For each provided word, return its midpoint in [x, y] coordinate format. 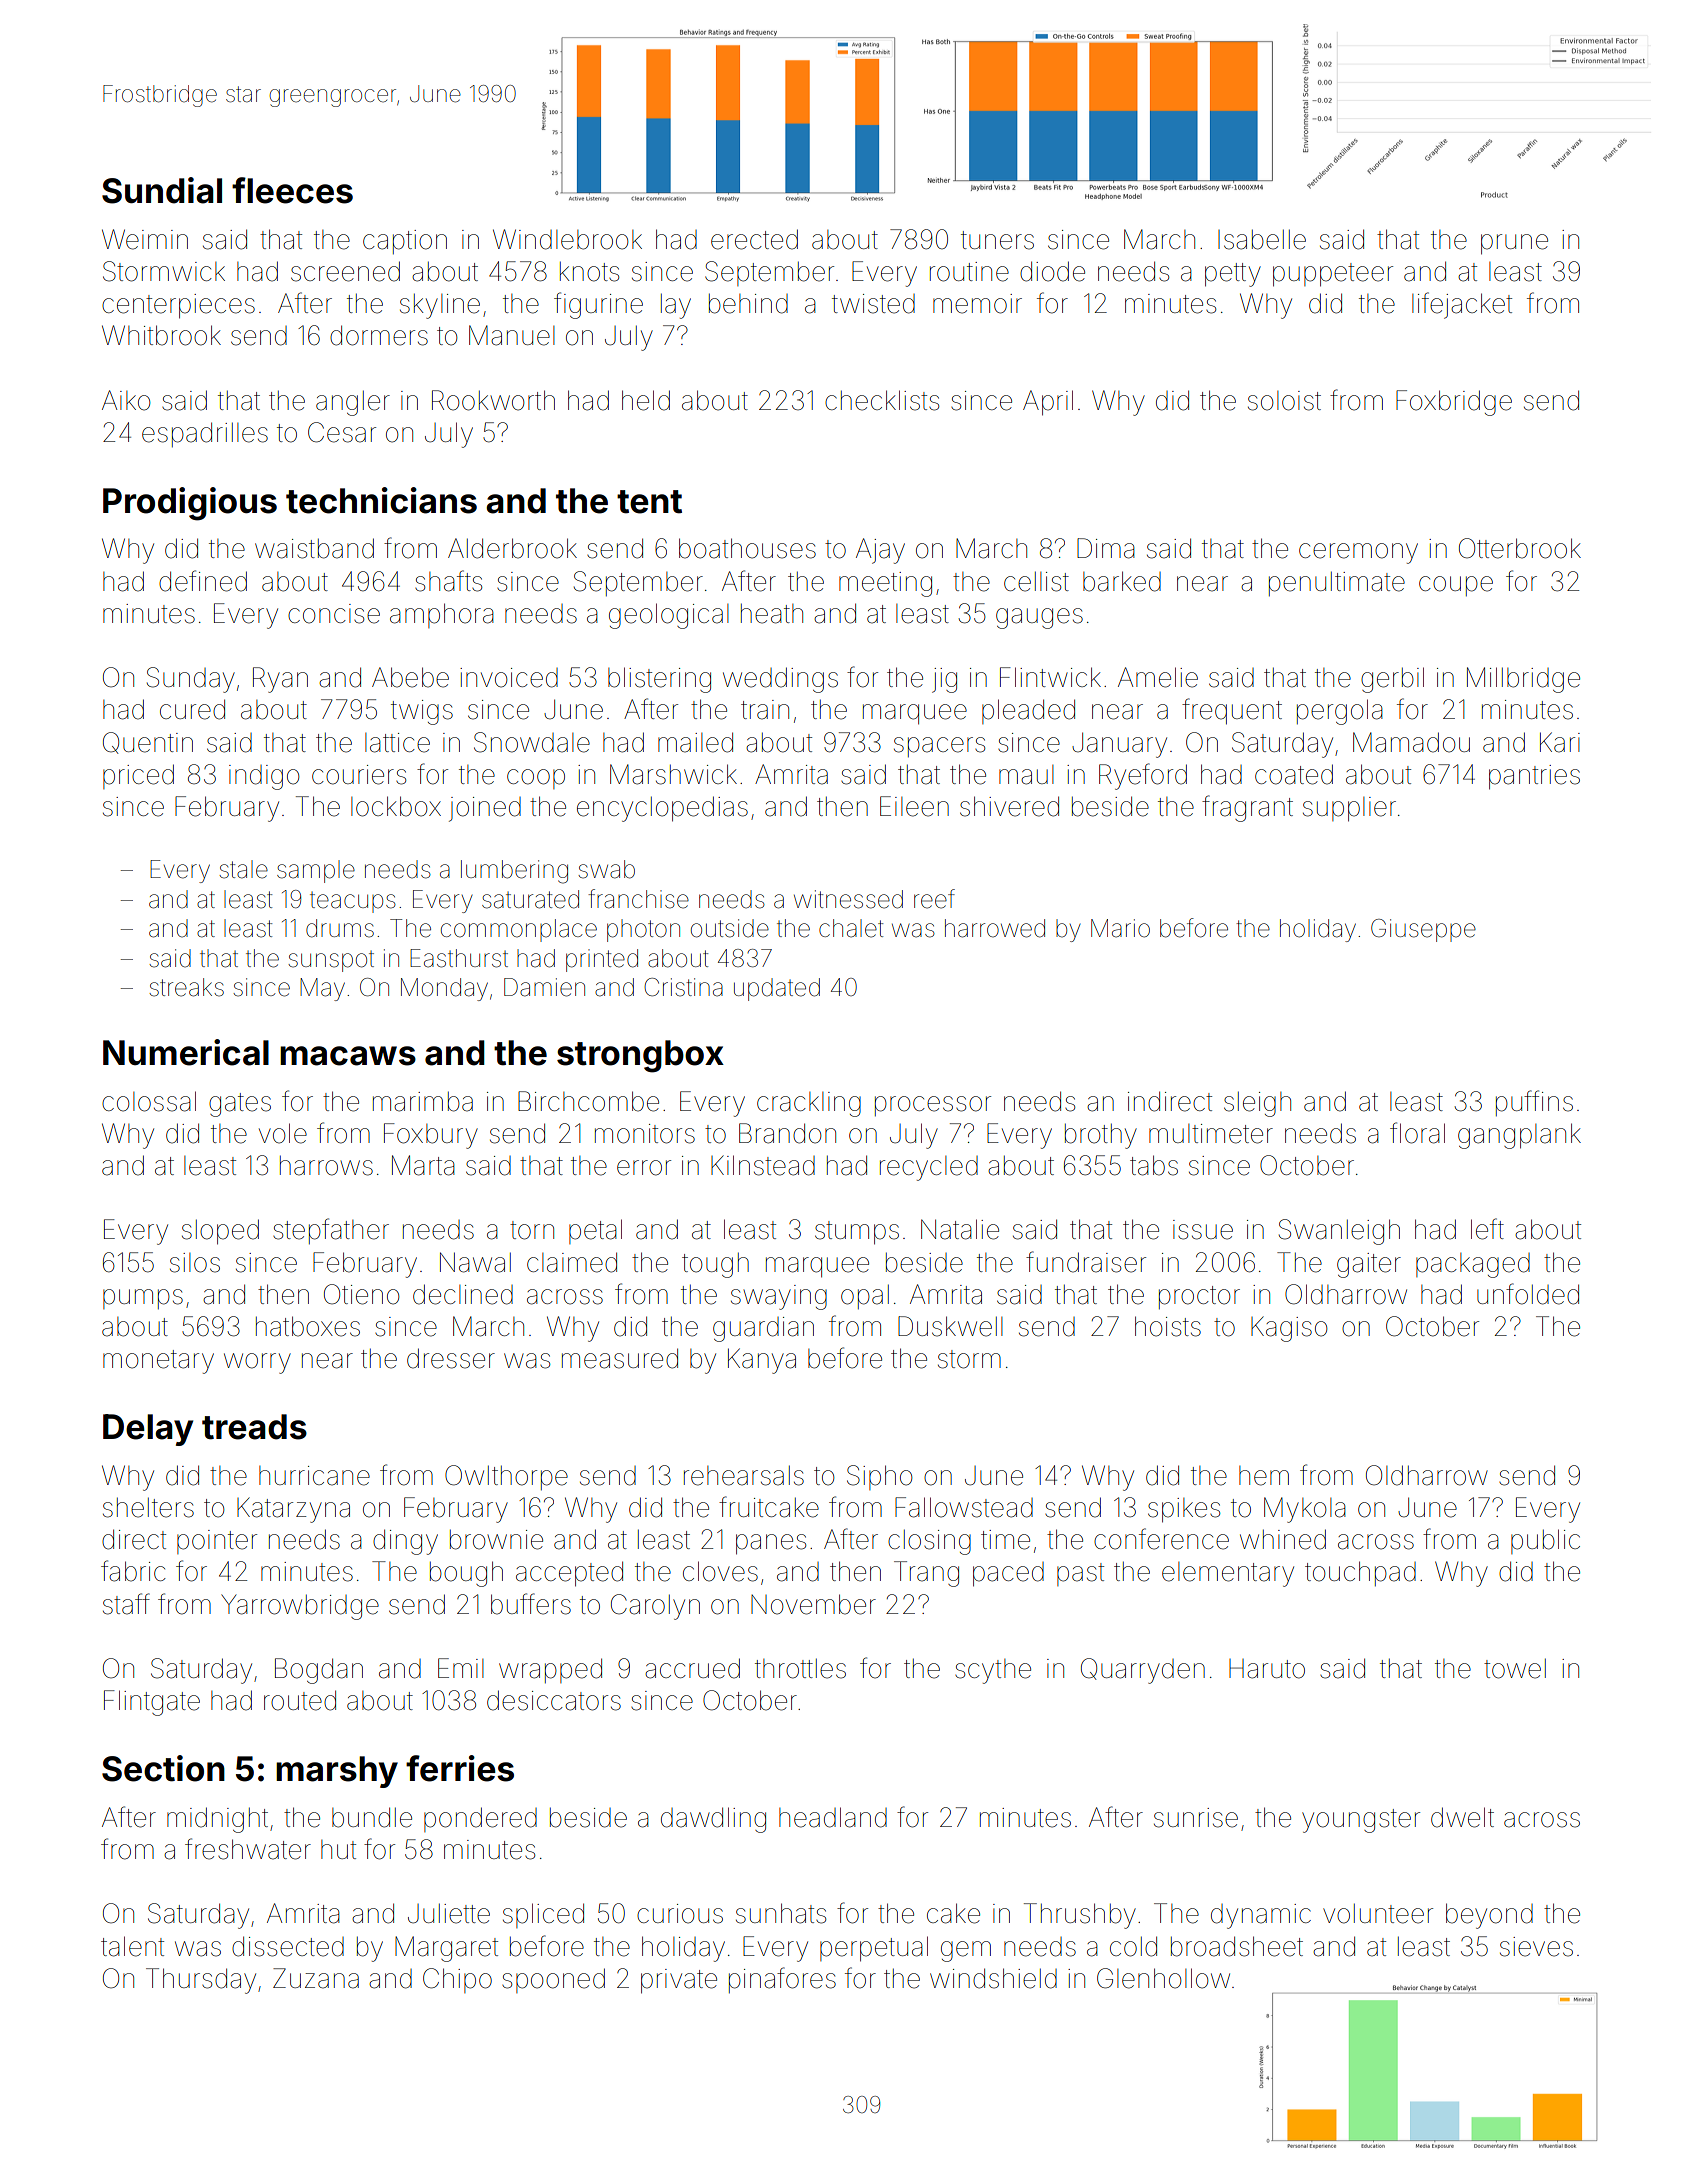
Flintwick [1050, 677]
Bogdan [319, 1671]
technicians [381, 500]
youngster [1361, 1821]
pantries [1534, 777]
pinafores [782, 1980]
